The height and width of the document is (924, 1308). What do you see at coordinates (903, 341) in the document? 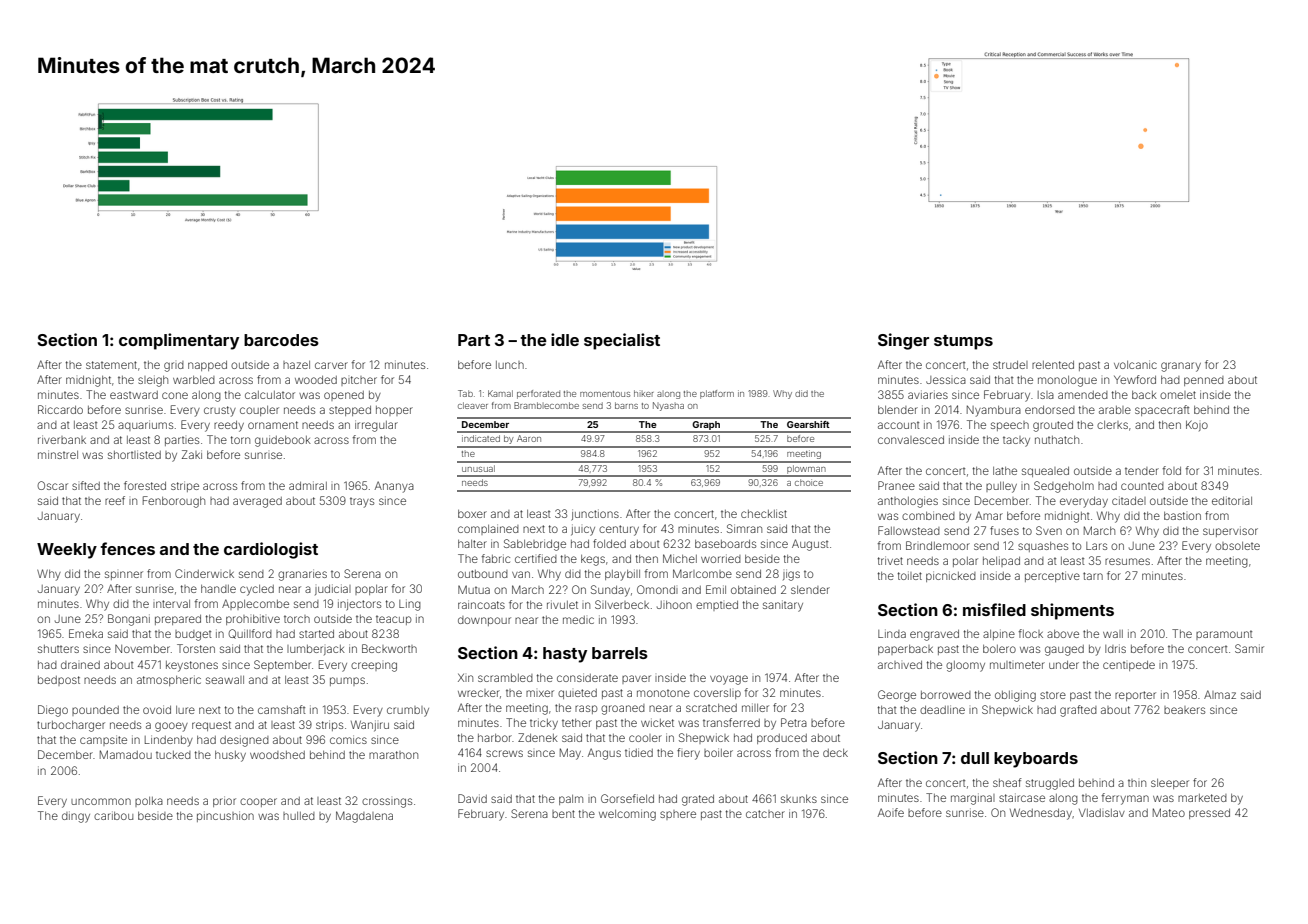
I see `Singer` at bounding box center [903, 341].
